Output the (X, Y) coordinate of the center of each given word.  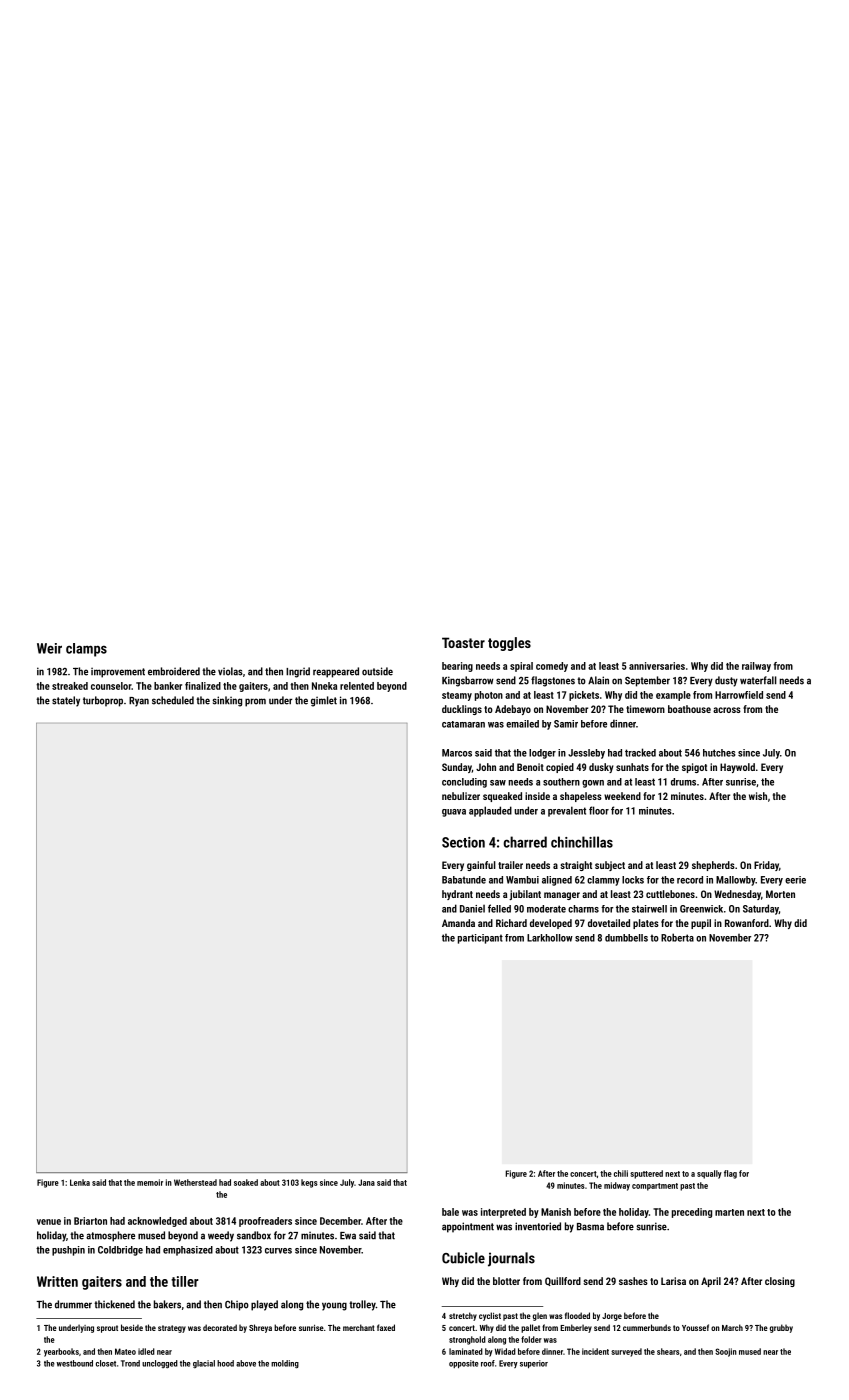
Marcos (457, 753)
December (340, 1221)
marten (729, 1212)
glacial (204, 1364)
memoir (150, 1182)
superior (534, 1364)
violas (230, 671)
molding (285, 1364)
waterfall (758, 680)
